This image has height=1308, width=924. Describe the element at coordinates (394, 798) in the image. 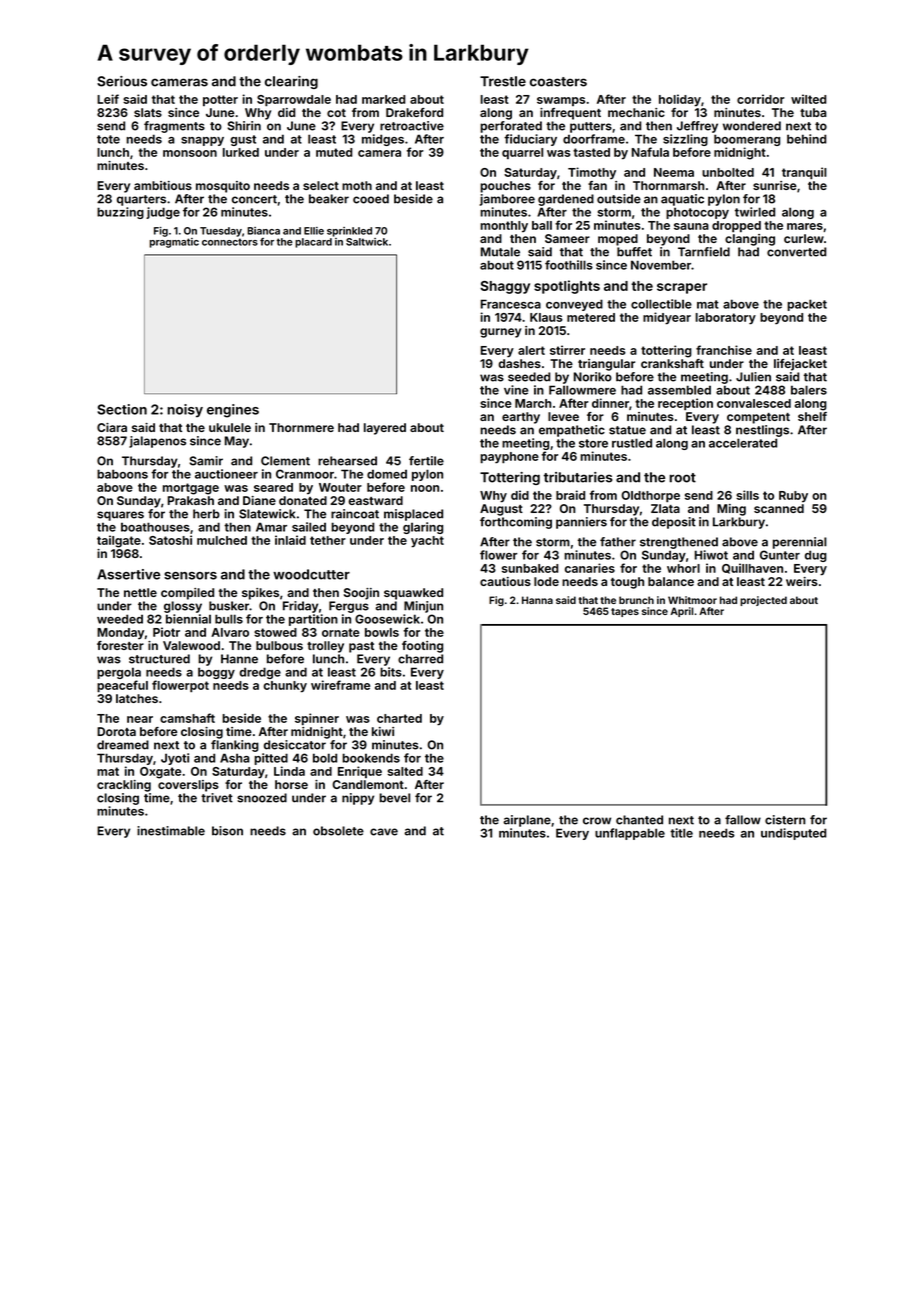

I see `bevel` at that location.
